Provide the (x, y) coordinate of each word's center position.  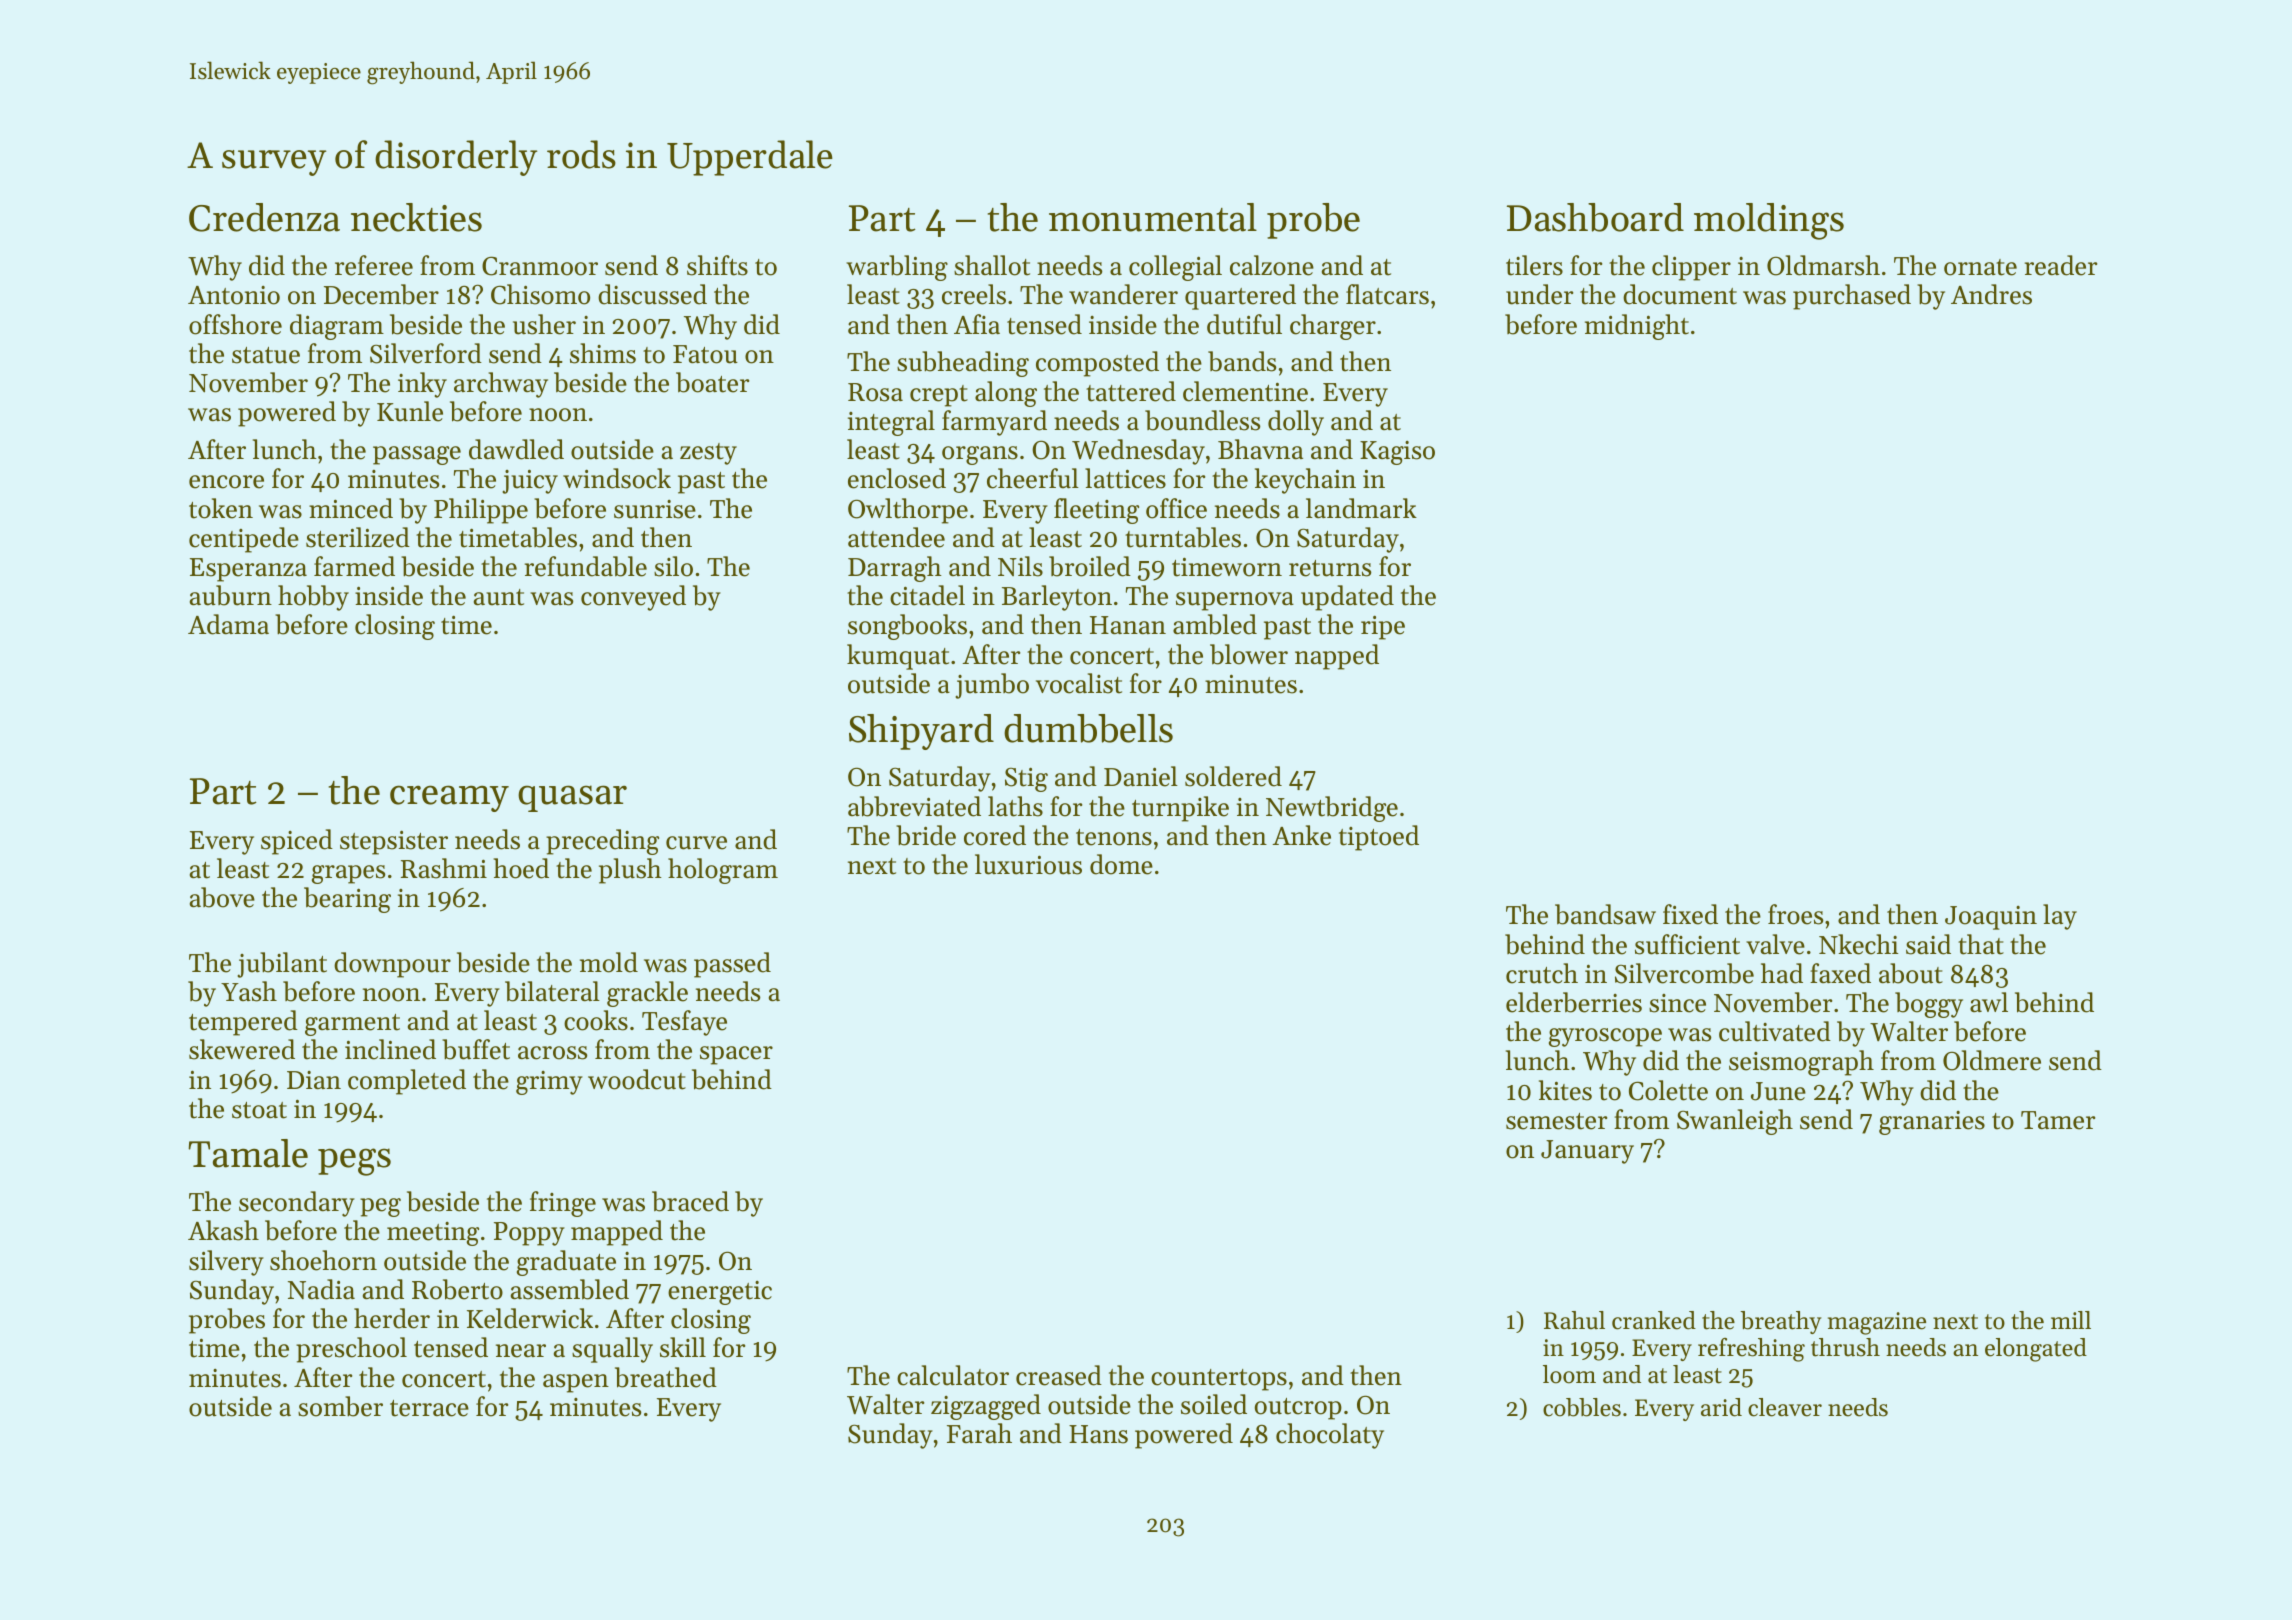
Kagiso (1397, 453)
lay (2060, 917)
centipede (244, 540)
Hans (1098, 1434)
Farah (979, 1433)
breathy (1781, 1322)
